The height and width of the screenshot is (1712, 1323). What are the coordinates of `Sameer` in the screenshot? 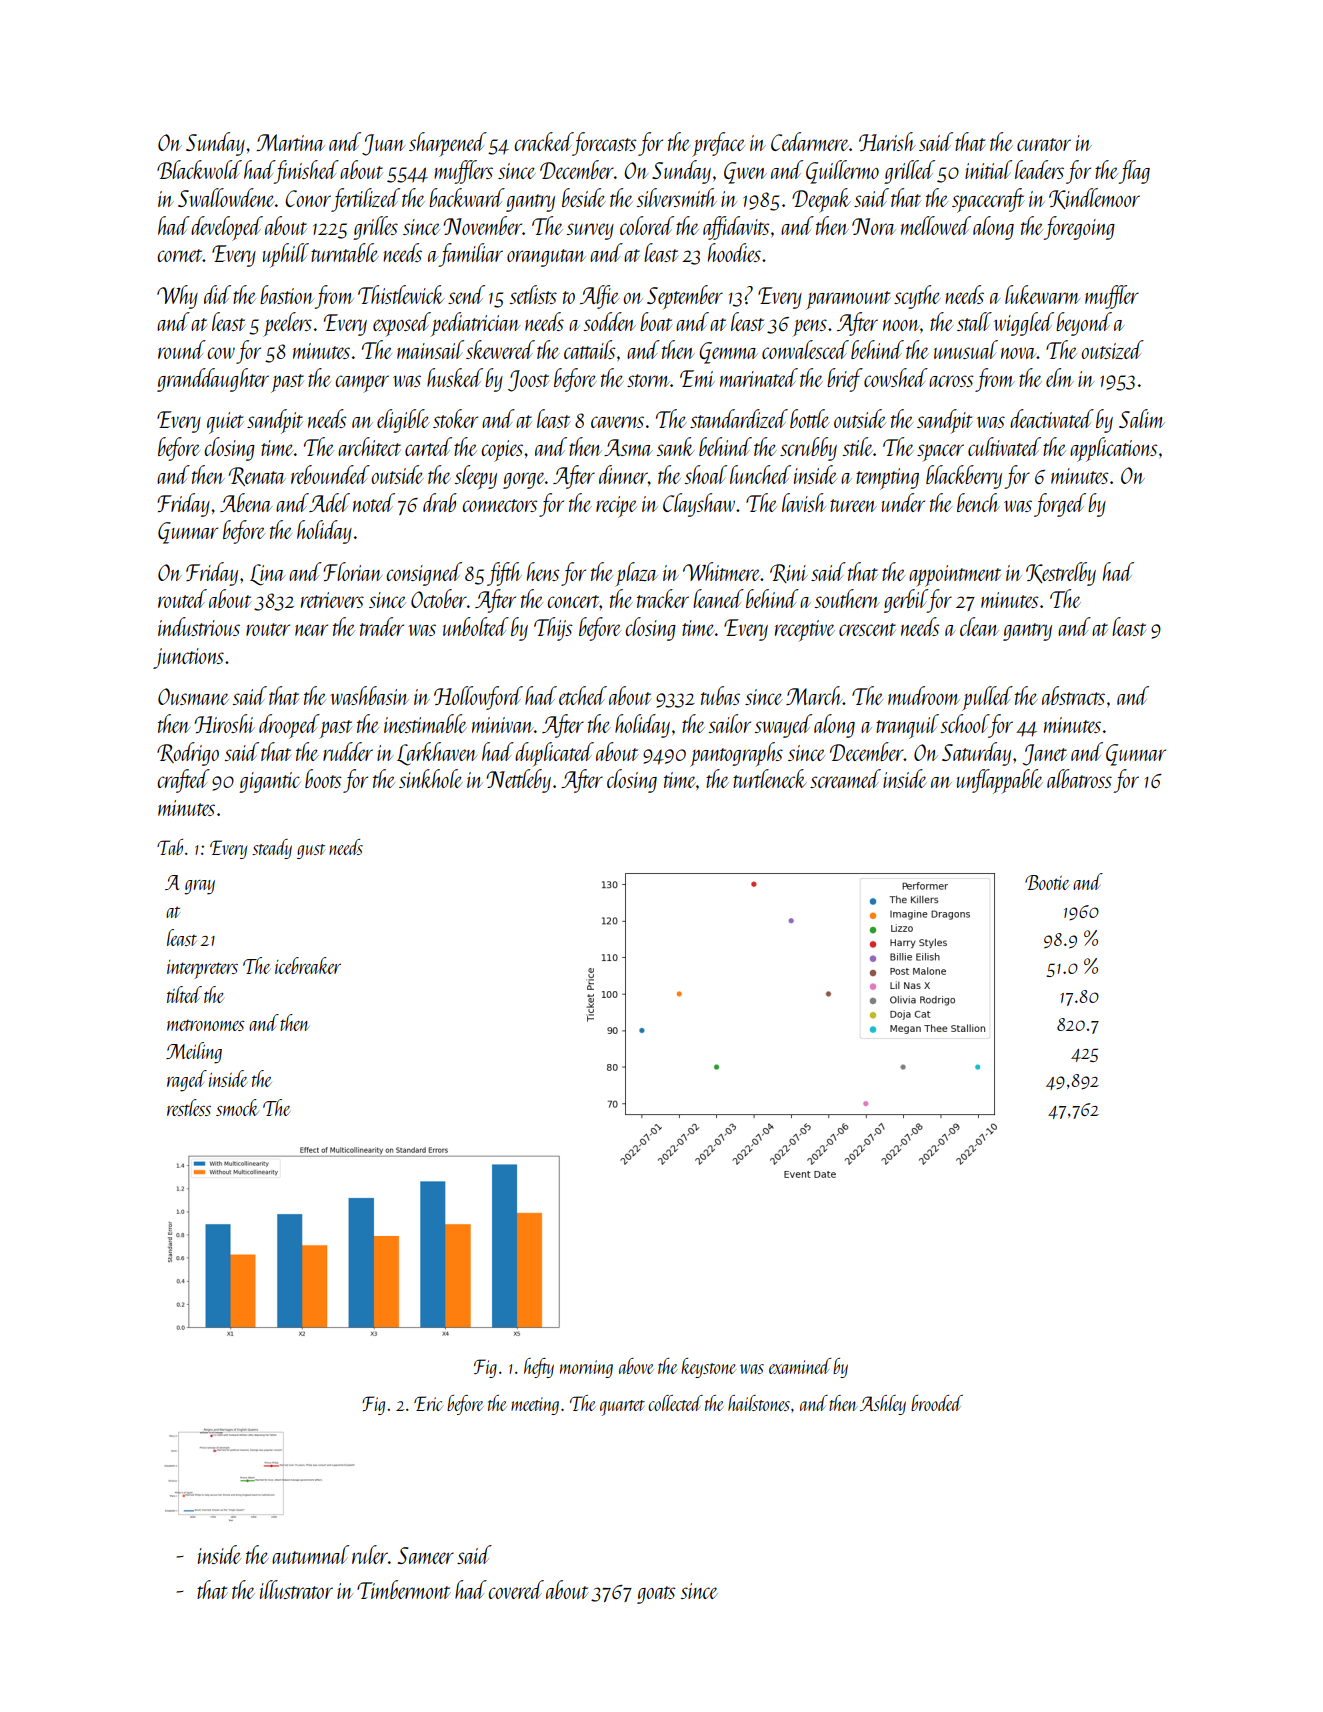 It's located at (426, 1555).
